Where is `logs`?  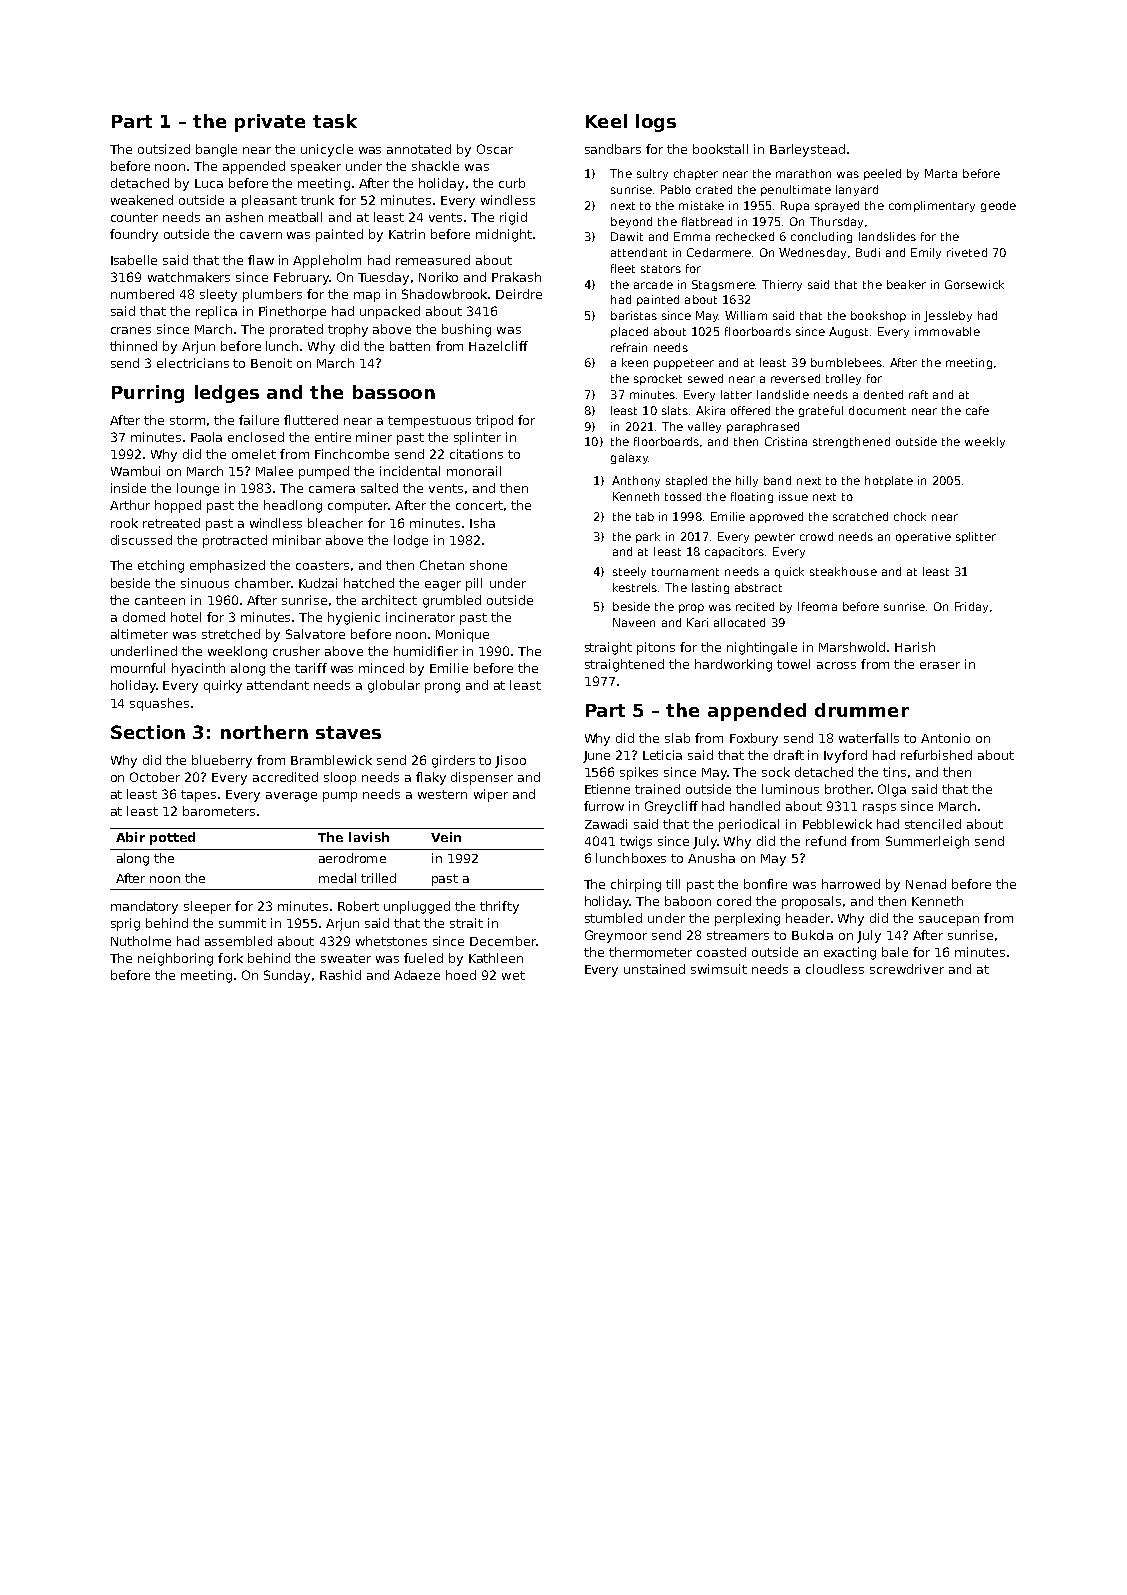
logs is located at coordinates (656, 123).
